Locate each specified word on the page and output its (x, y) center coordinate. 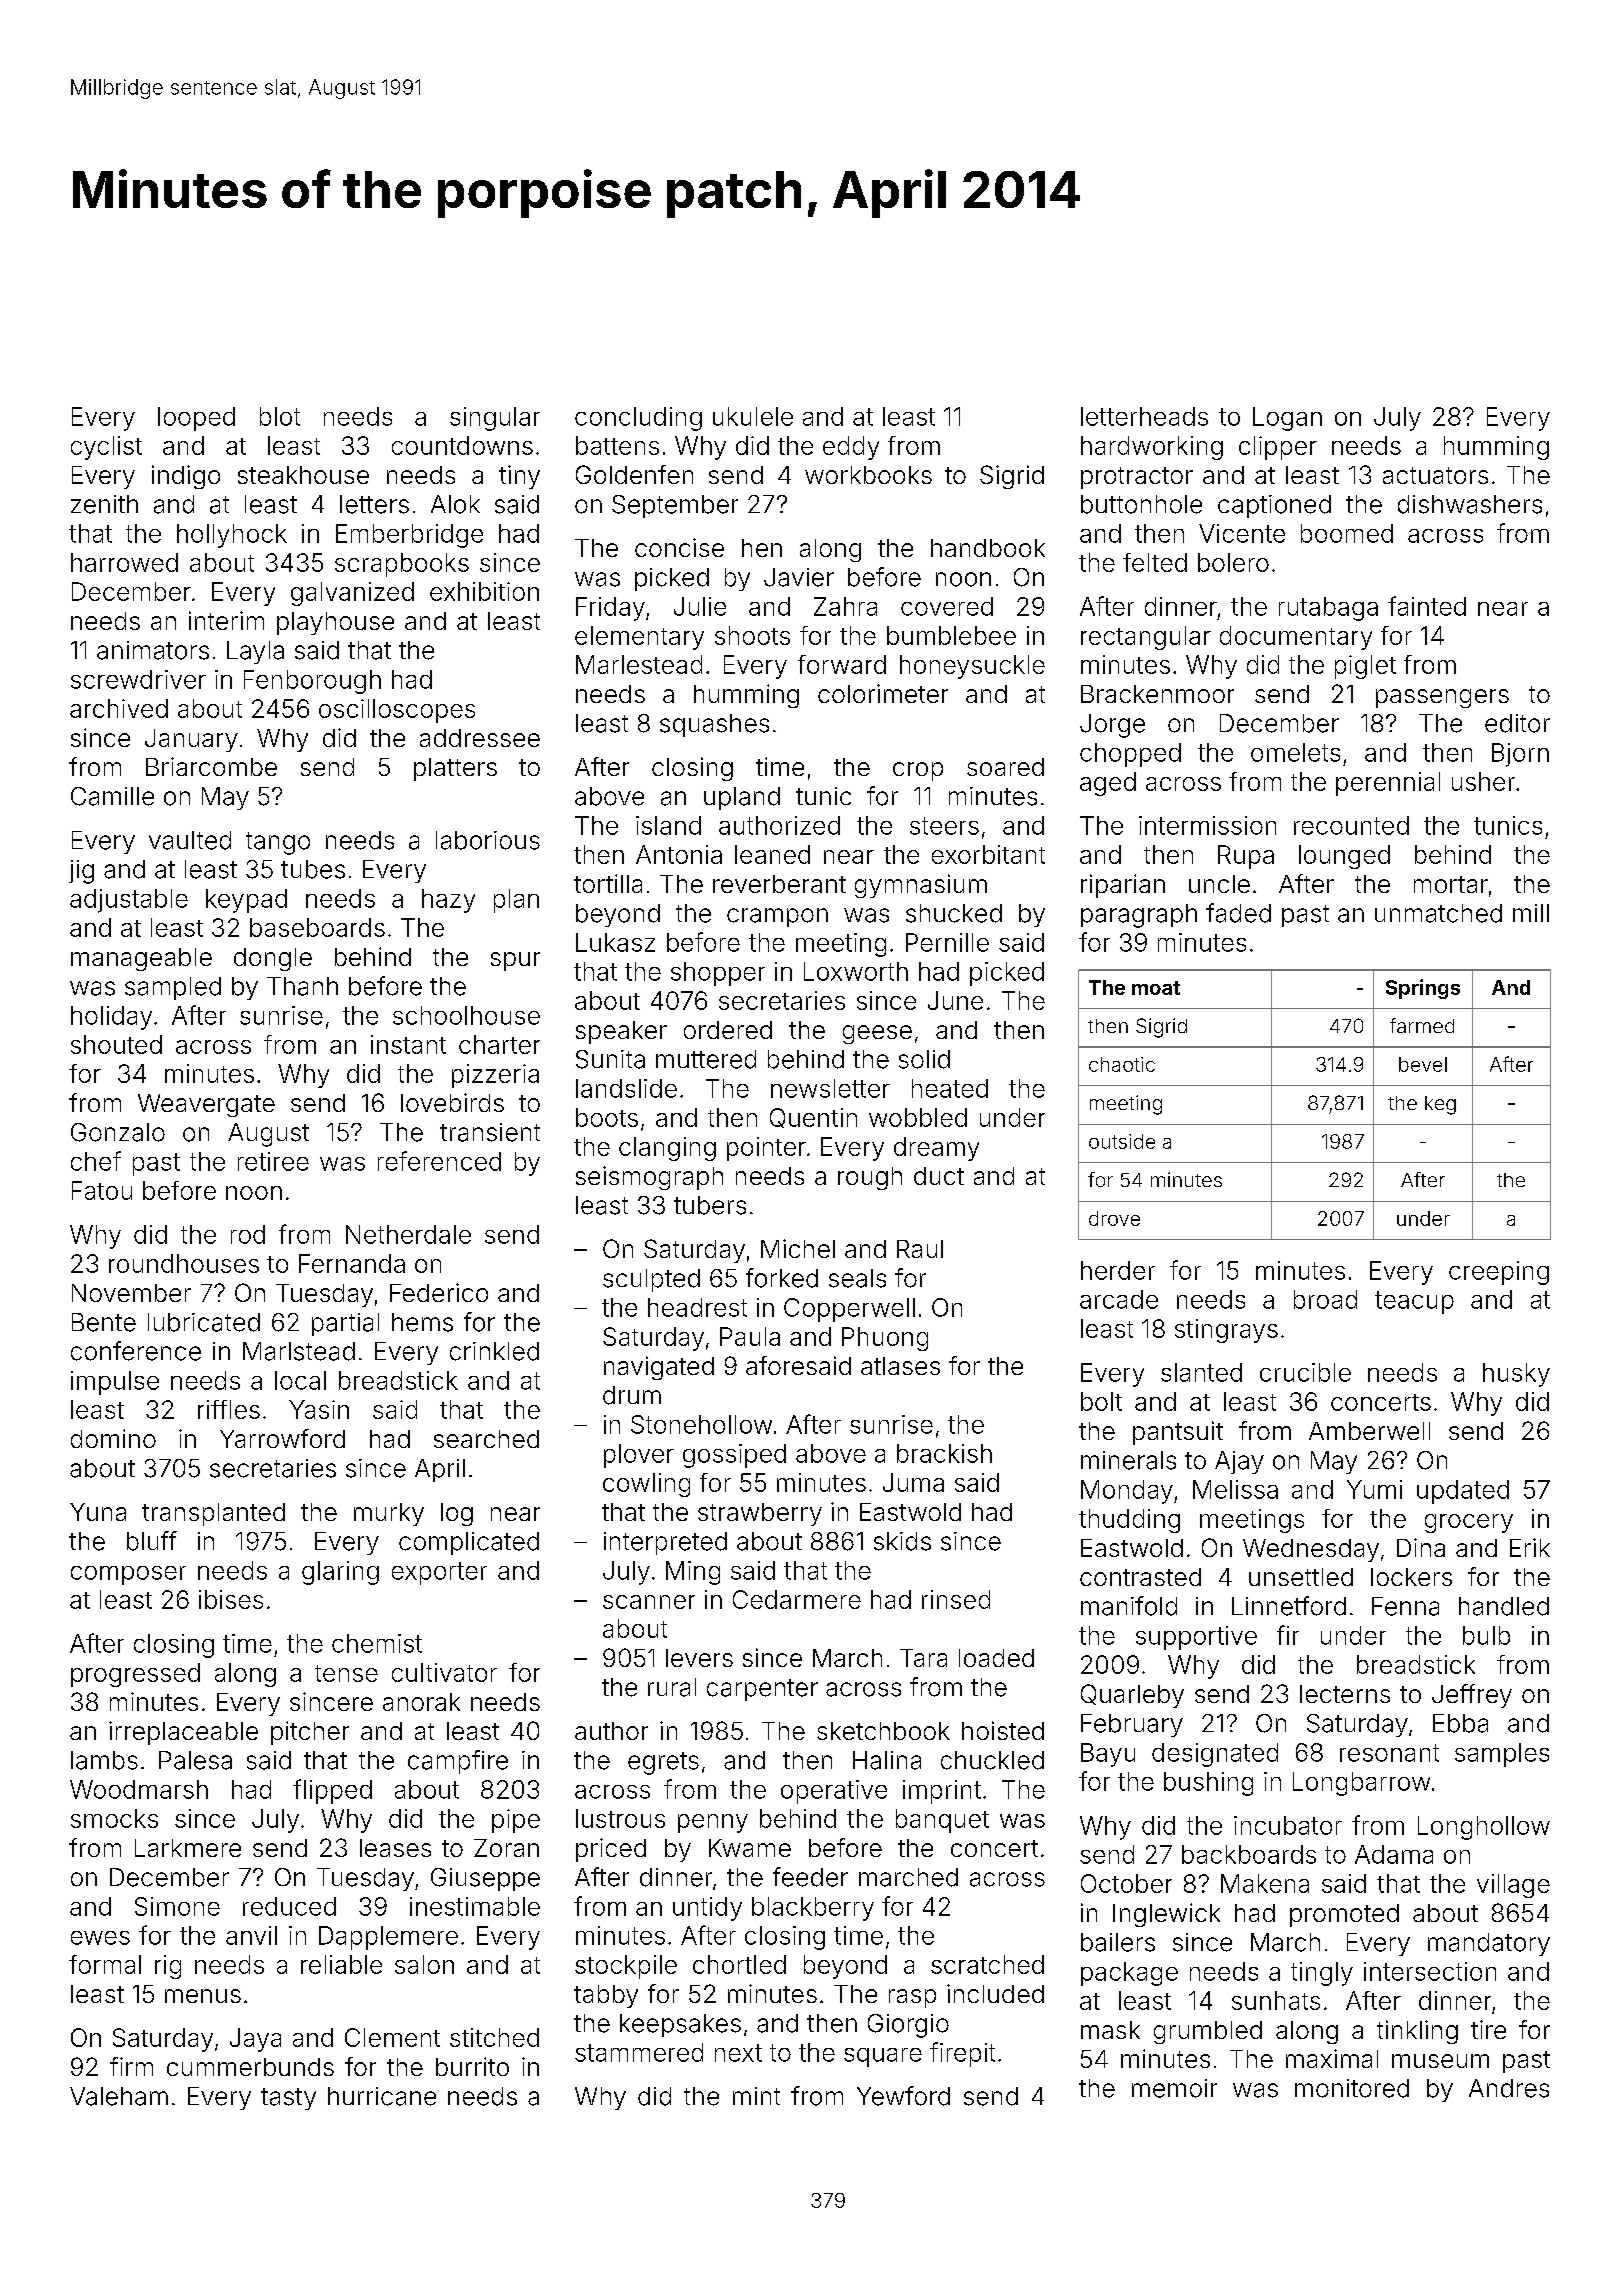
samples (1502, 1755)
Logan (1287, 419)
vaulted (190, 840)
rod (248, 1234)
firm (131, 2066)
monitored (1352, 2088)
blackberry (813, 1909)
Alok (455, 504)
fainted (1427, 606)
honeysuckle (972, 667)
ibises (231, 1599)
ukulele (753, 416)
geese (877, 1034)
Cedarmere (797, 1599)
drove (1114, 1218)
